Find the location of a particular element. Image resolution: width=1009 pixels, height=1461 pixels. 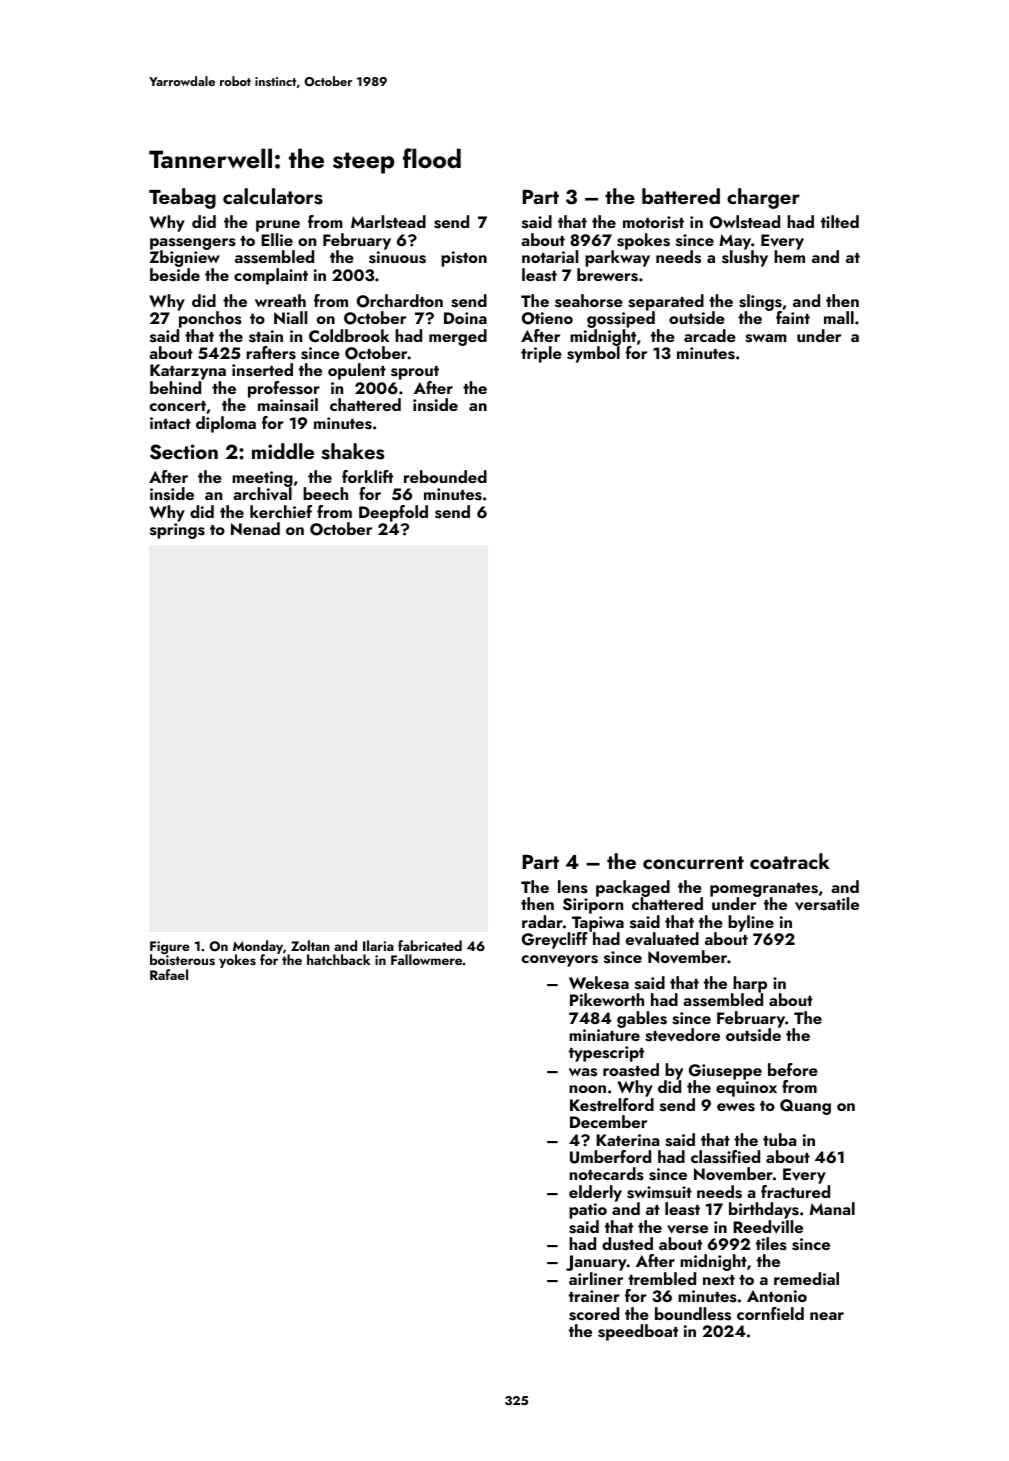

middle is located at coordinates (283, 451).
